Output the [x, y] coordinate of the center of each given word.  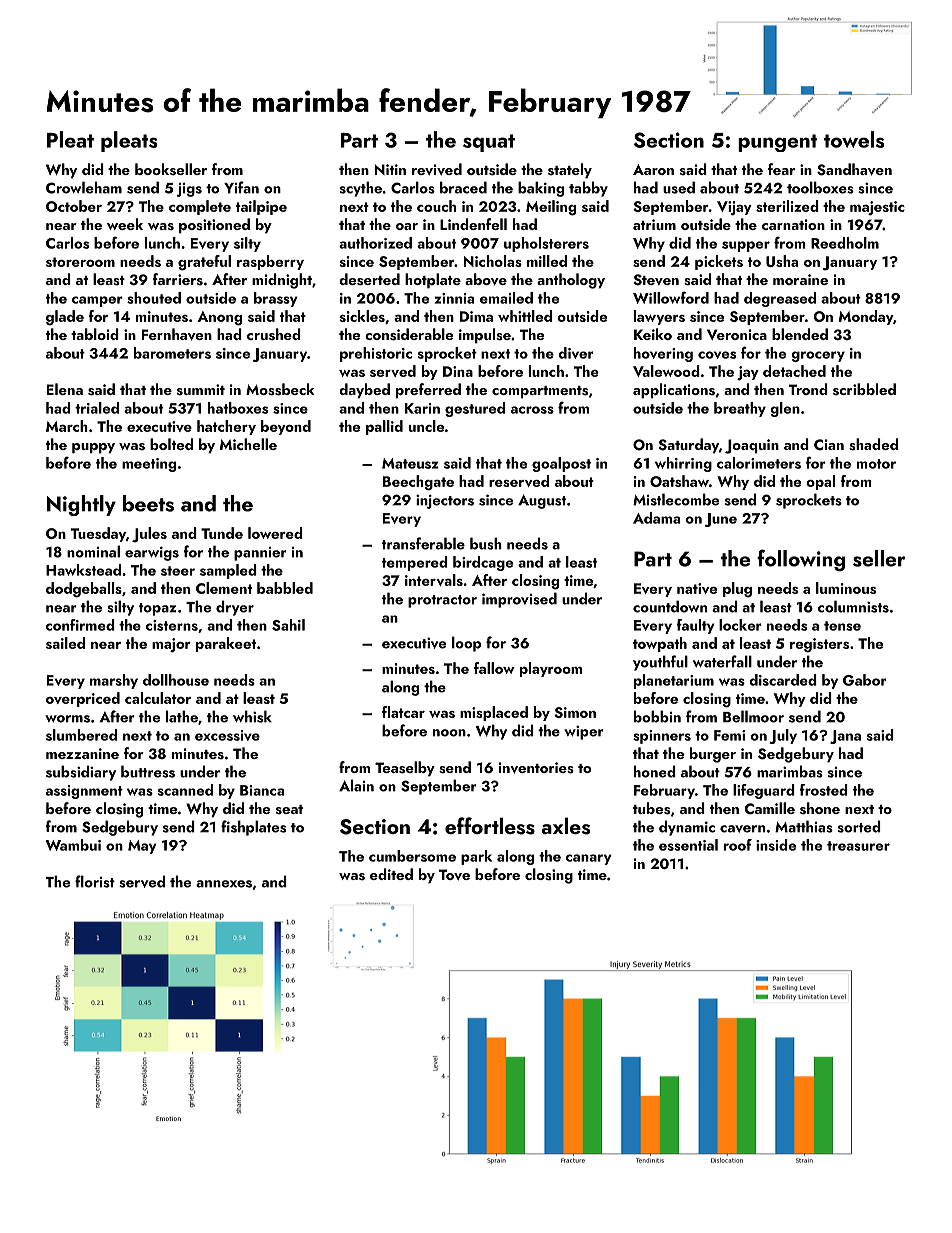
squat [489, 143]
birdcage [483, 563]
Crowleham [84, 187]
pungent [778, 143]
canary [588, 859]
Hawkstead [83, 570]
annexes [224, 884]
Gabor [864, 680]
